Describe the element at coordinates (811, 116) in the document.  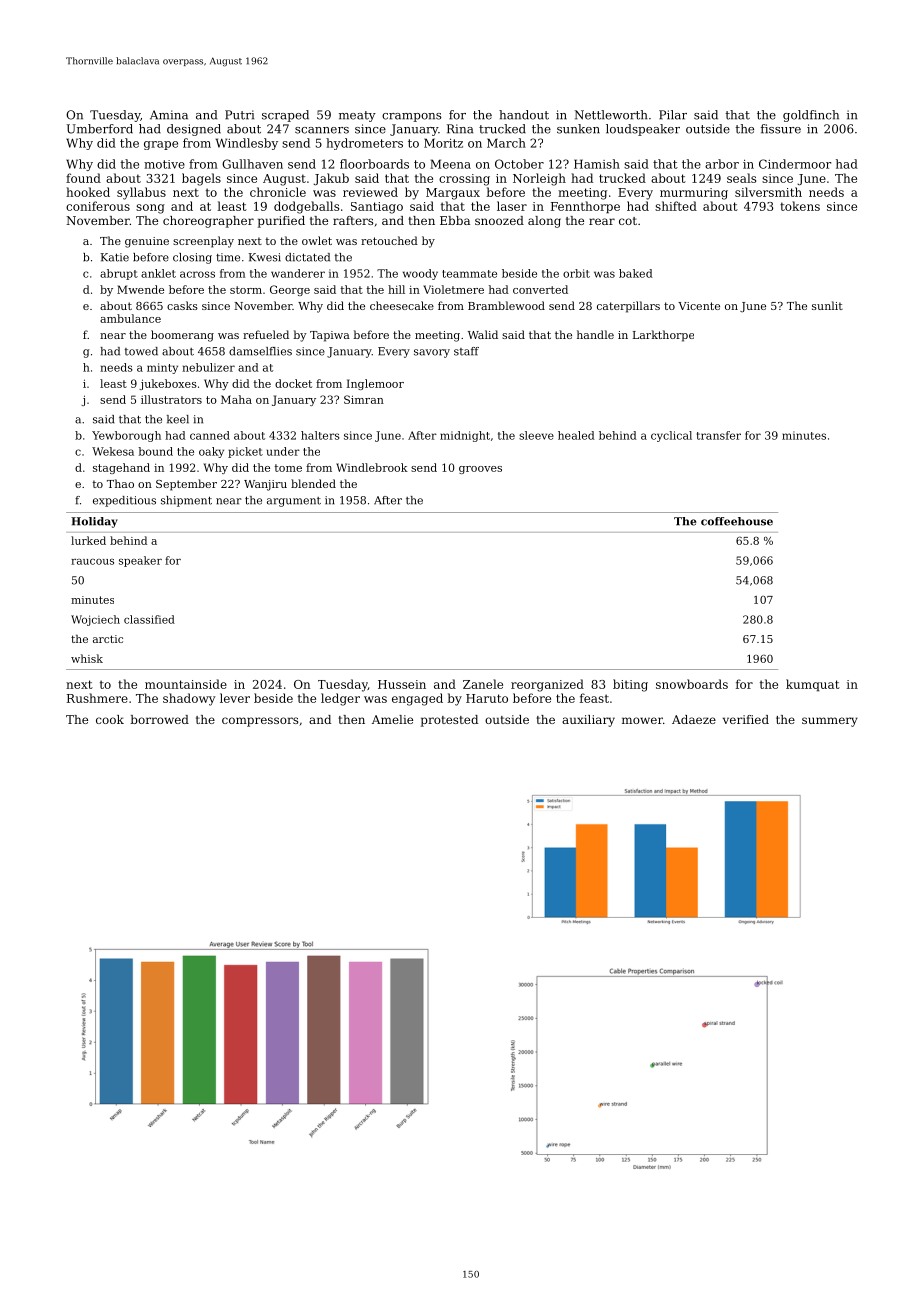
I see `goldfinch` at that location.
